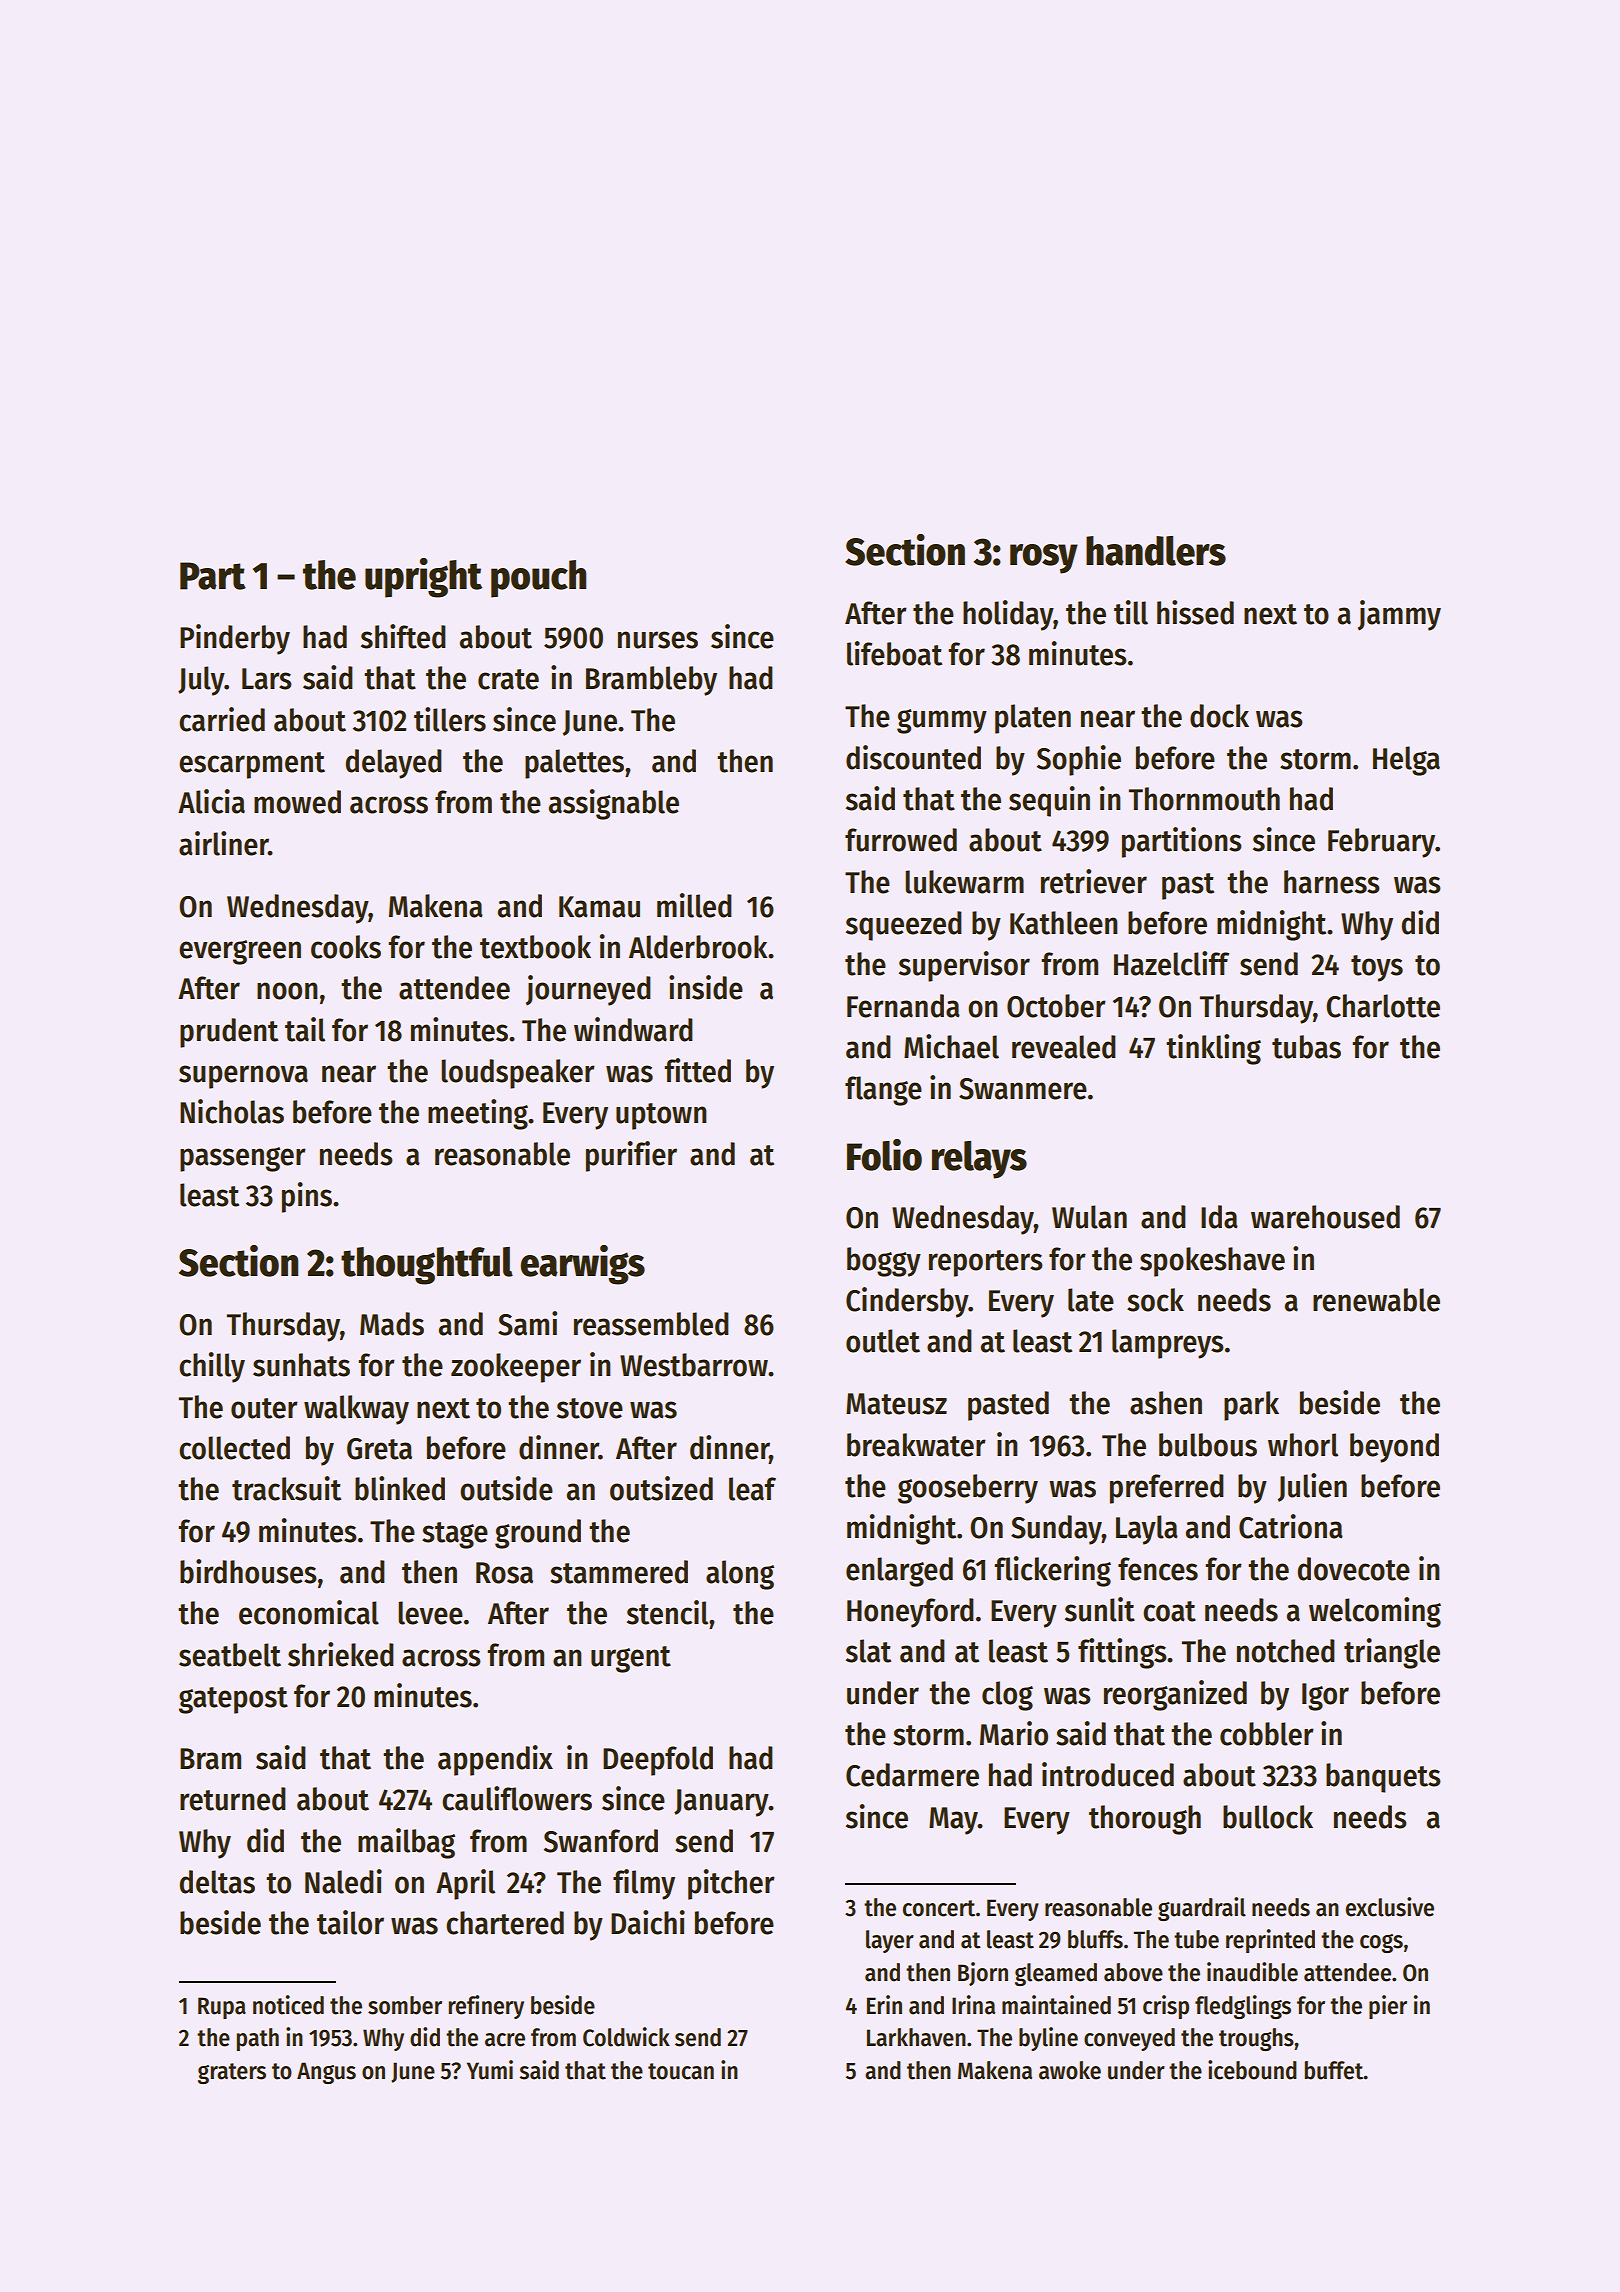  I want to click on refinery, so click(486, 2007).
